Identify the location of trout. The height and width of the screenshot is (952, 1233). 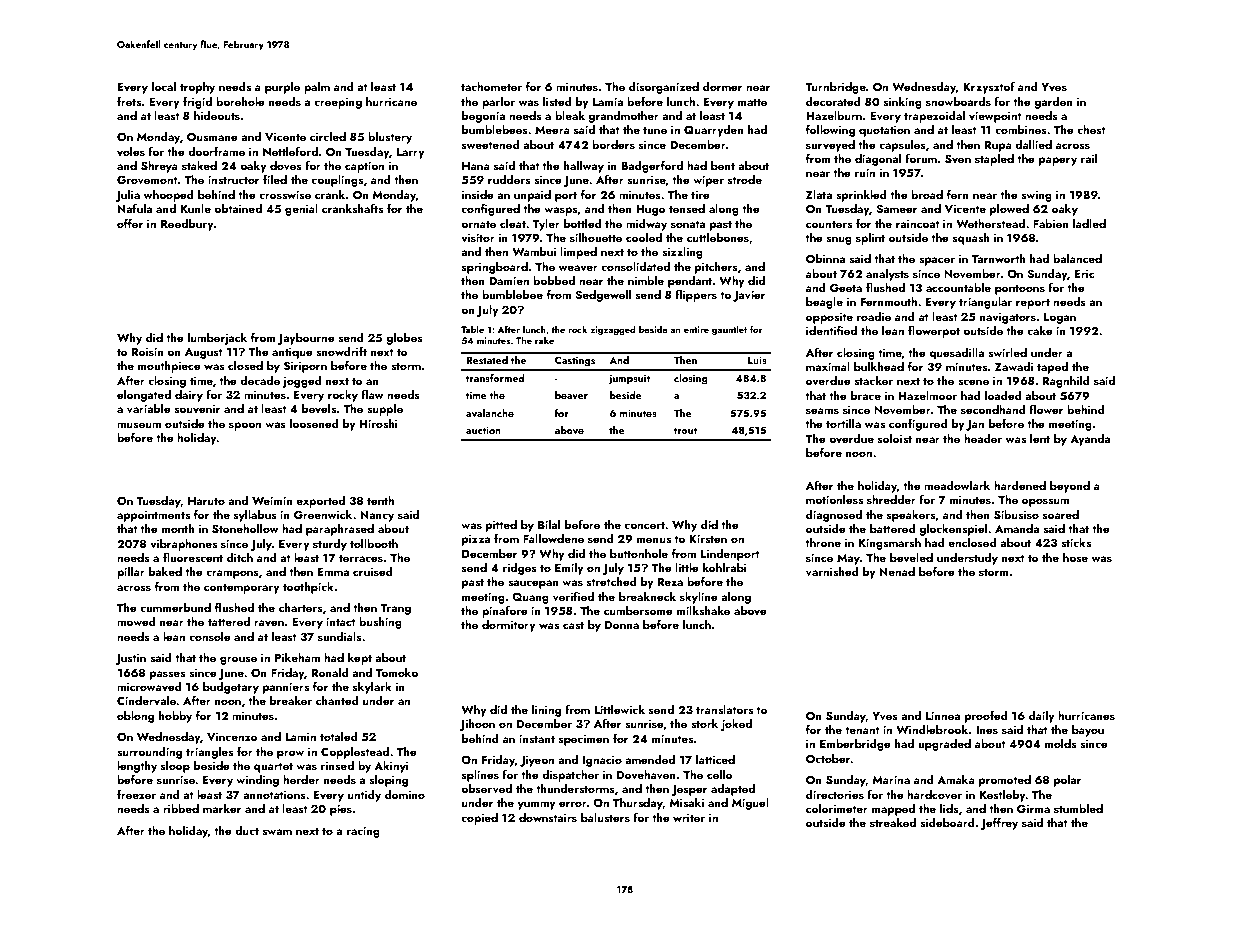
(685, 430).
